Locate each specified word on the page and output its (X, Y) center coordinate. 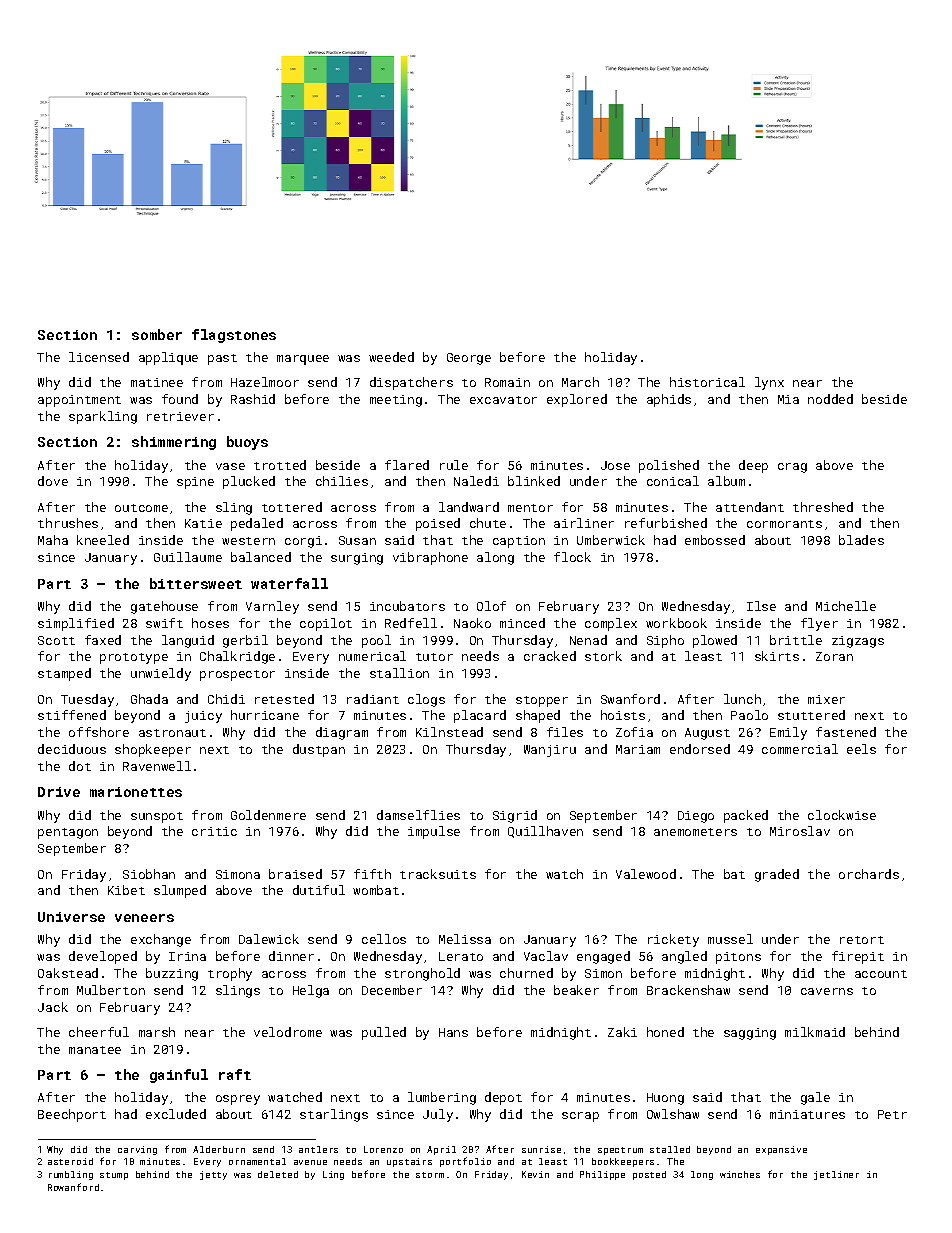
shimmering (174, 443)
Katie (203, 523)
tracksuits (438, 874)
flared (407, 465)
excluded (176, 1114)
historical (707, 382)
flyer (819, 624)
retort (862, 940)
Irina (187, 956)
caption (519, 542)
